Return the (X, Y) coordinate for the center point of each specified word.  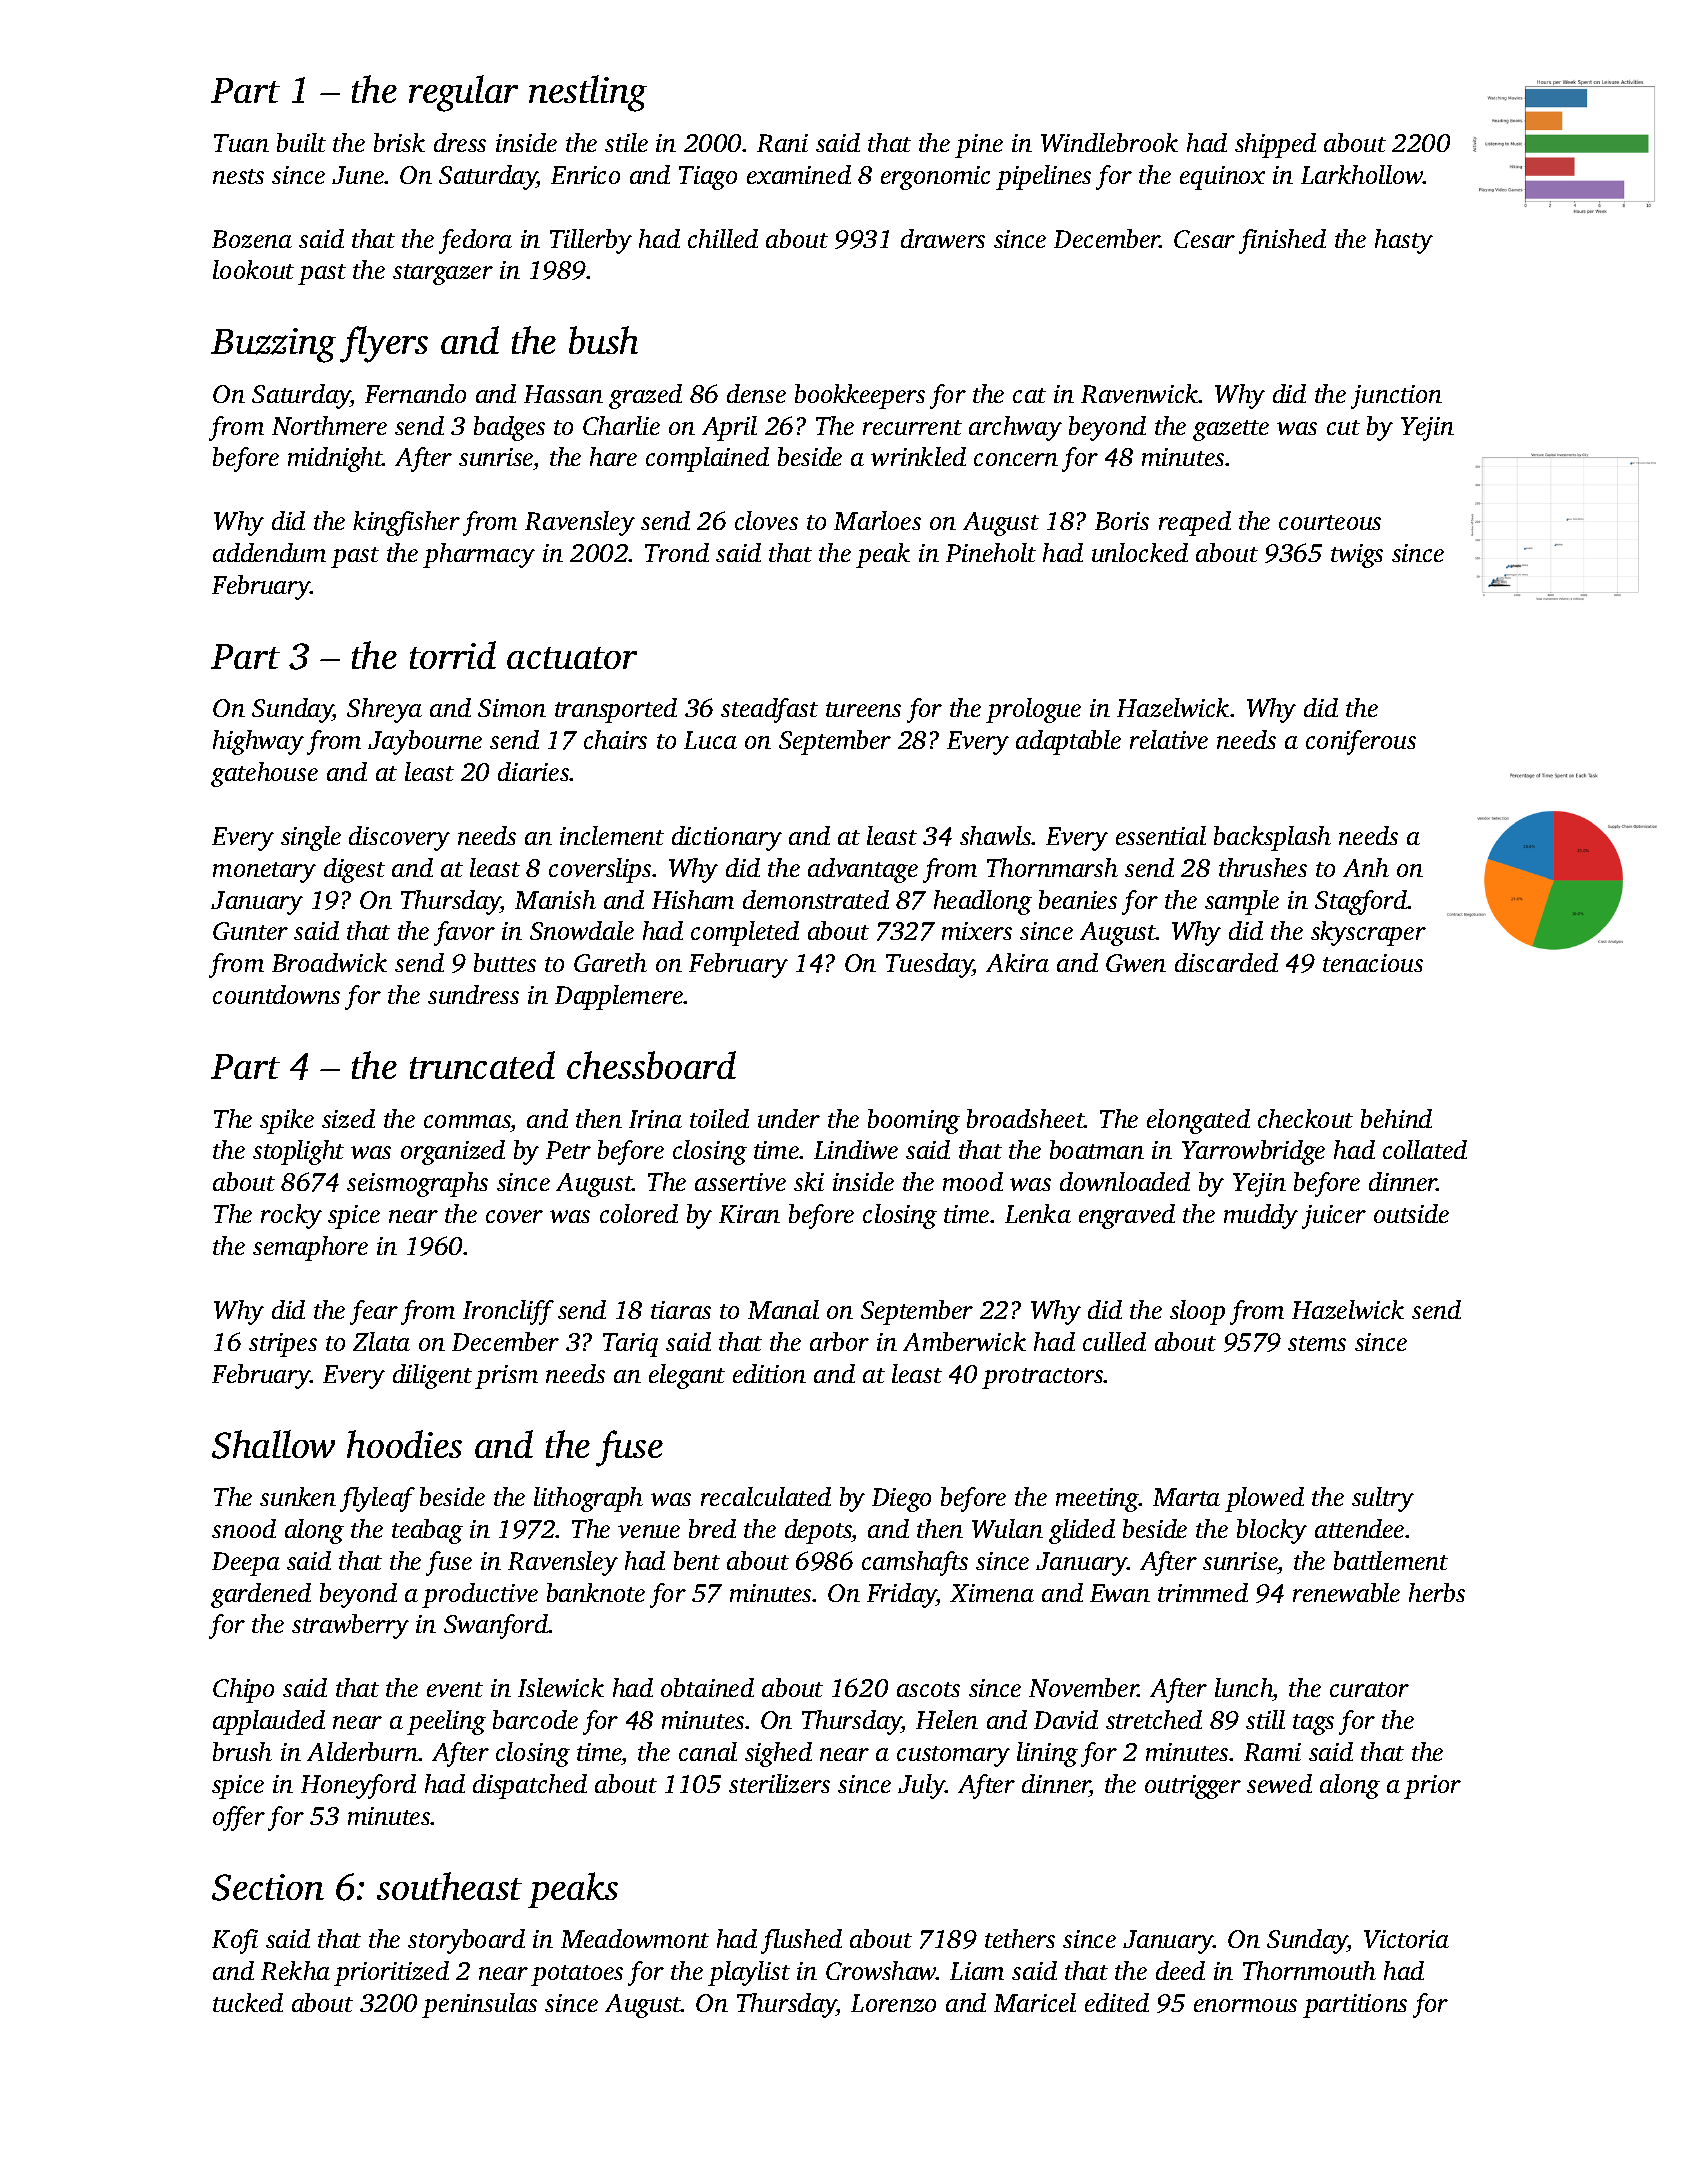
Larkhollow (1362, 174)
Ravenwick (1140, 393)
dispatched (530, 1786)
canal (708, 1751)
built (301, 142)
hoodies (404, 1444)
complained (707, 459)
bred (712, 1528)
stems (1317, 1343)
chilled (723, 238)
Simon (512, 708)
